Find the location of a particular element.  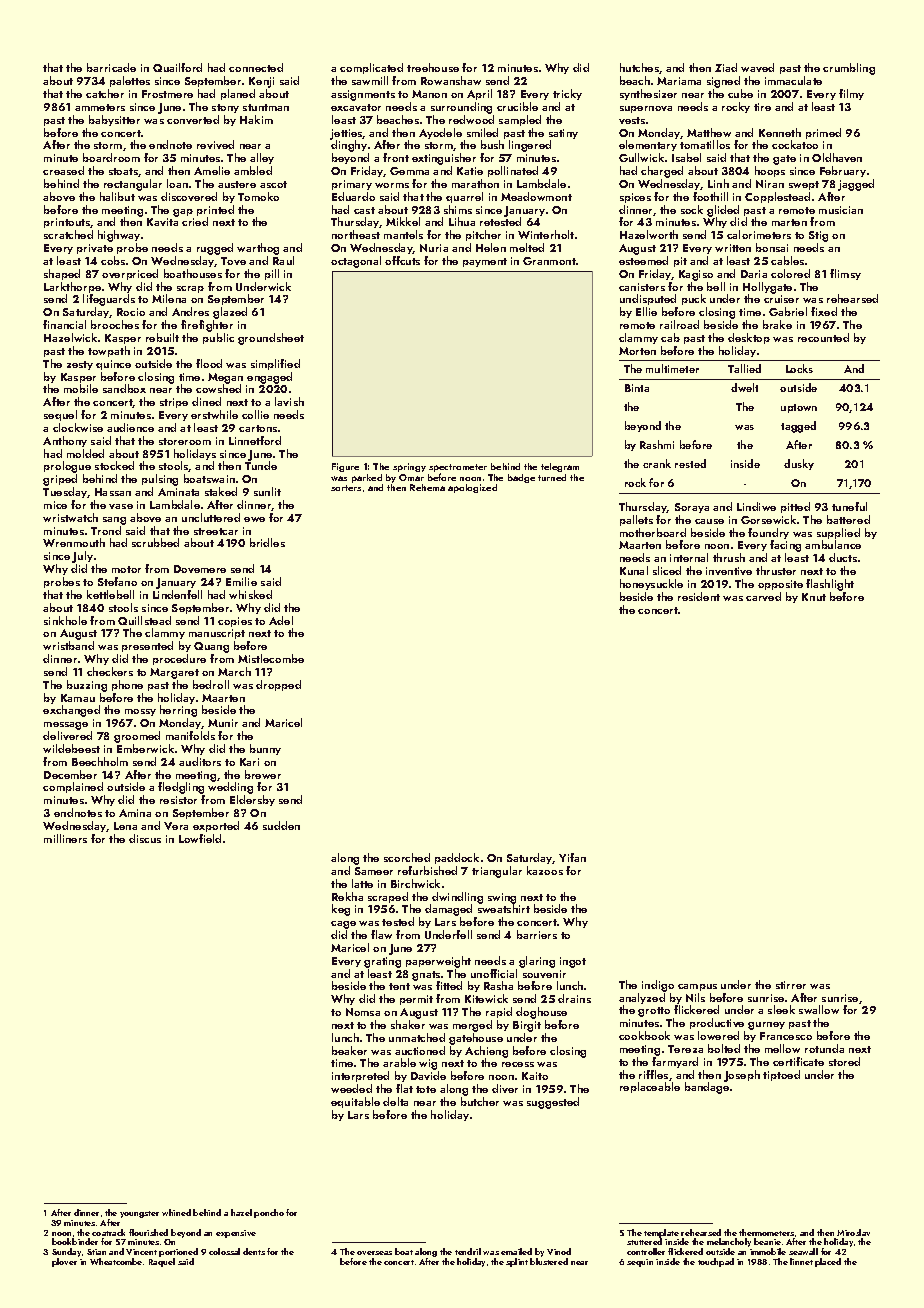

badge is located at coordinates (521, 478).
